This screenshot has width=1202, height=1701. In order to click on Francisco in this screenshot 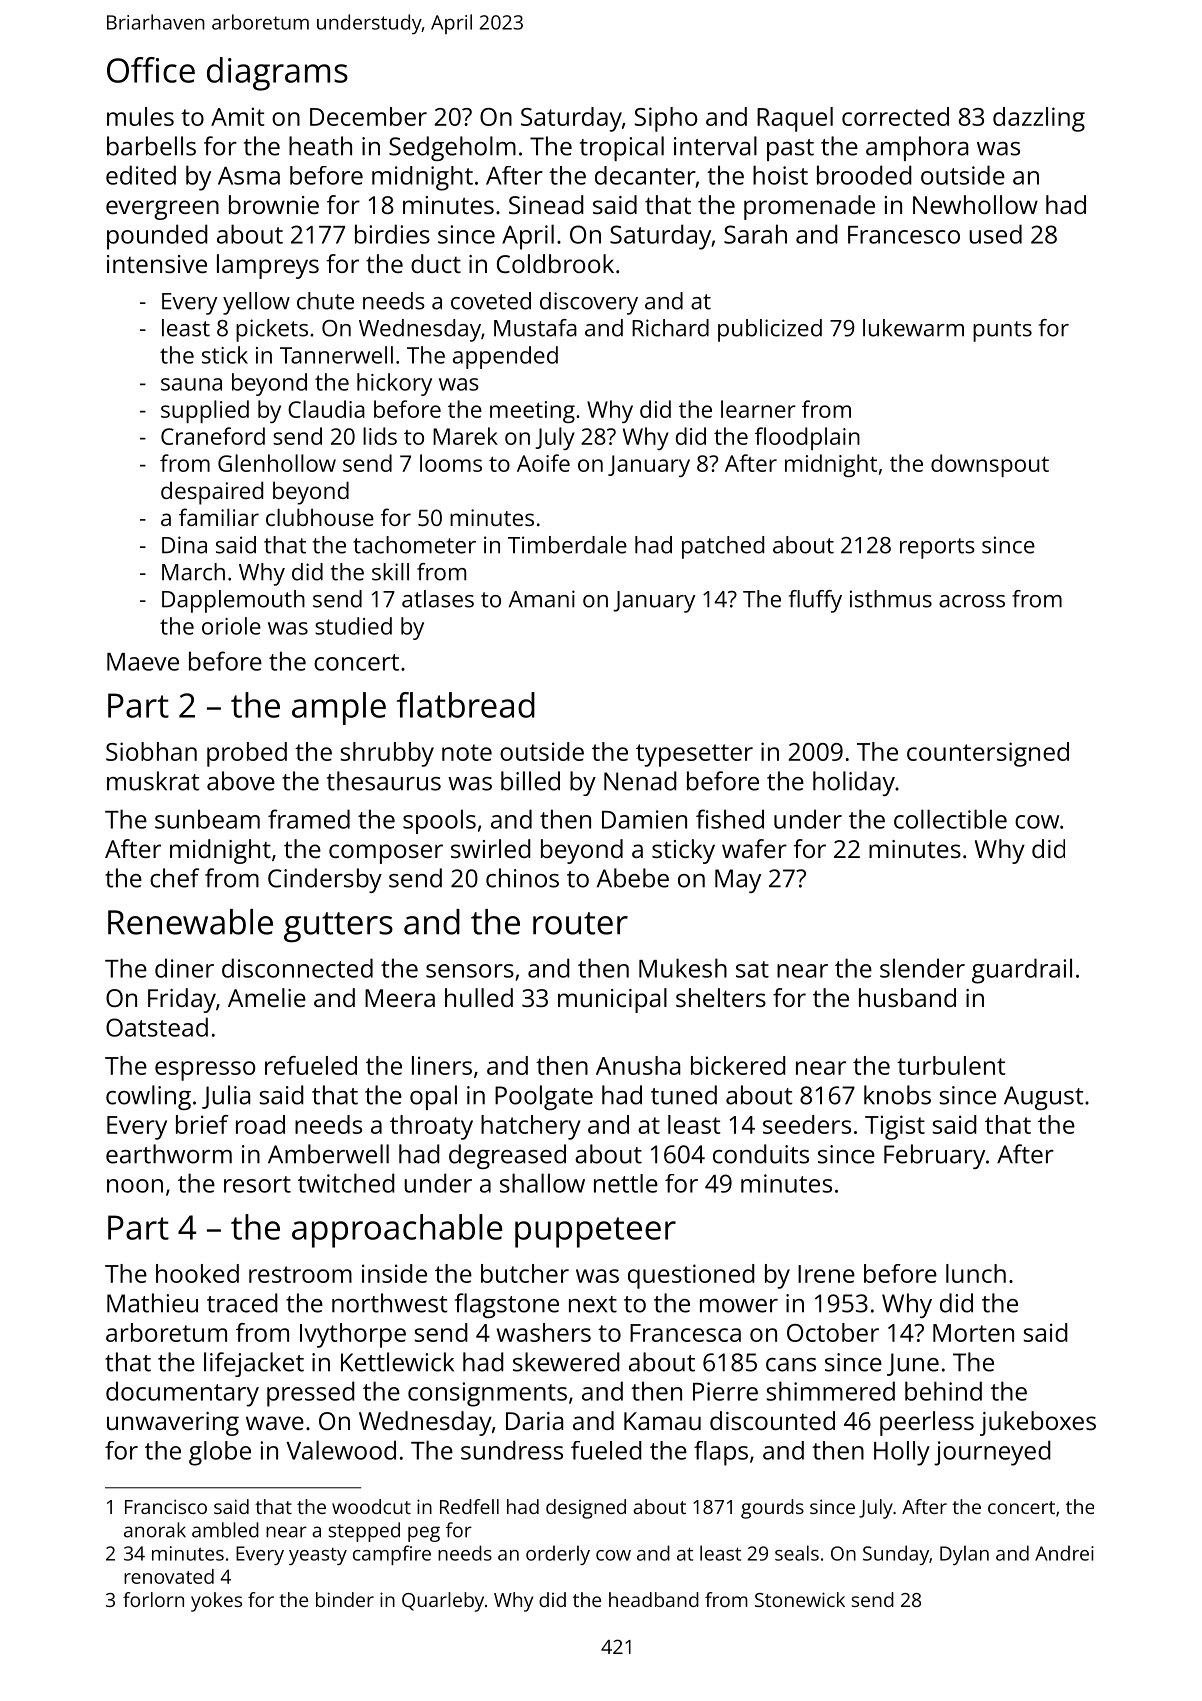, I will do `click(166, 1506)`.
